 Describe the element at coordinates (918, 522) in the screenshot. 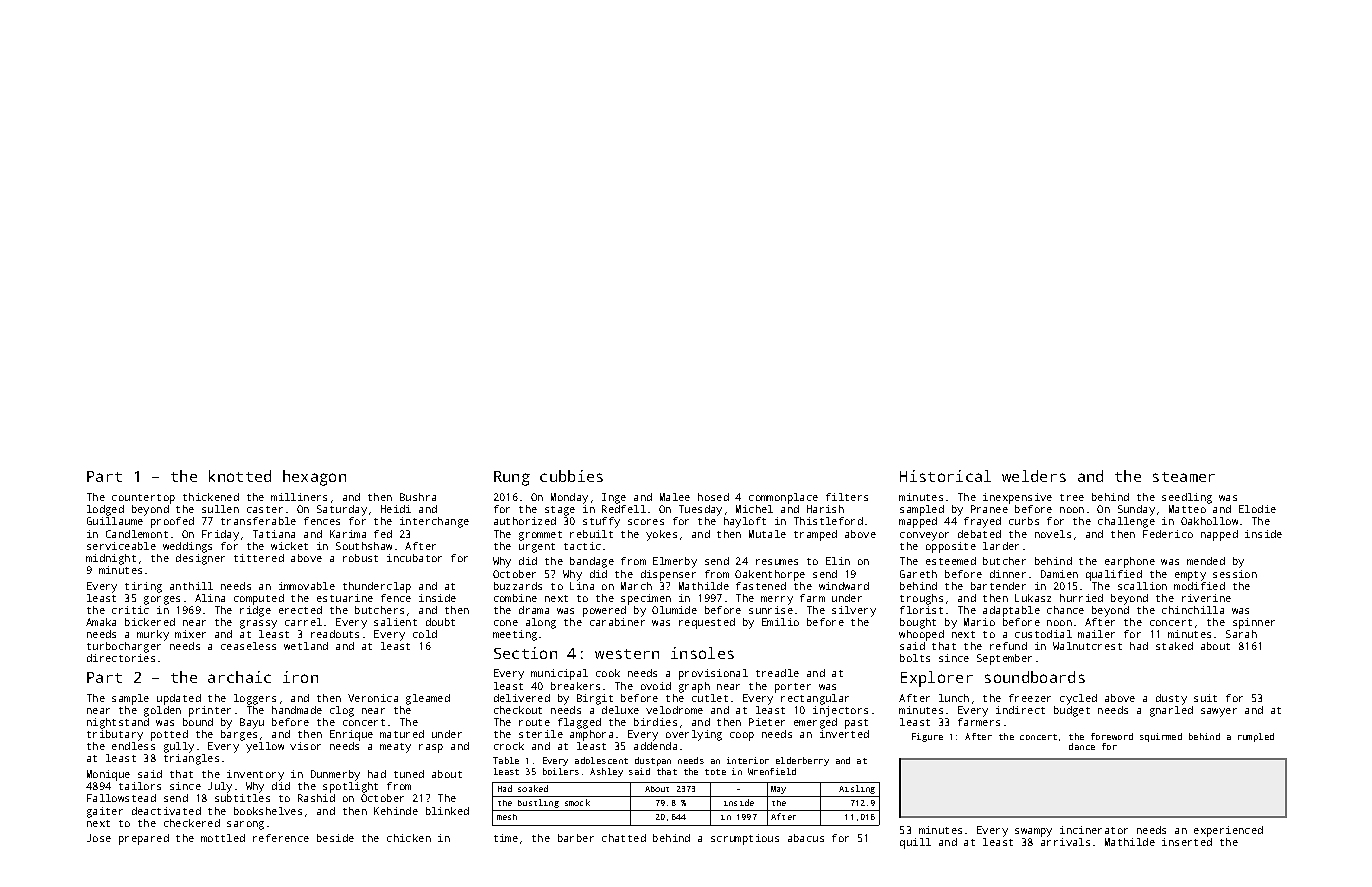

I see `mapped` at that location.
